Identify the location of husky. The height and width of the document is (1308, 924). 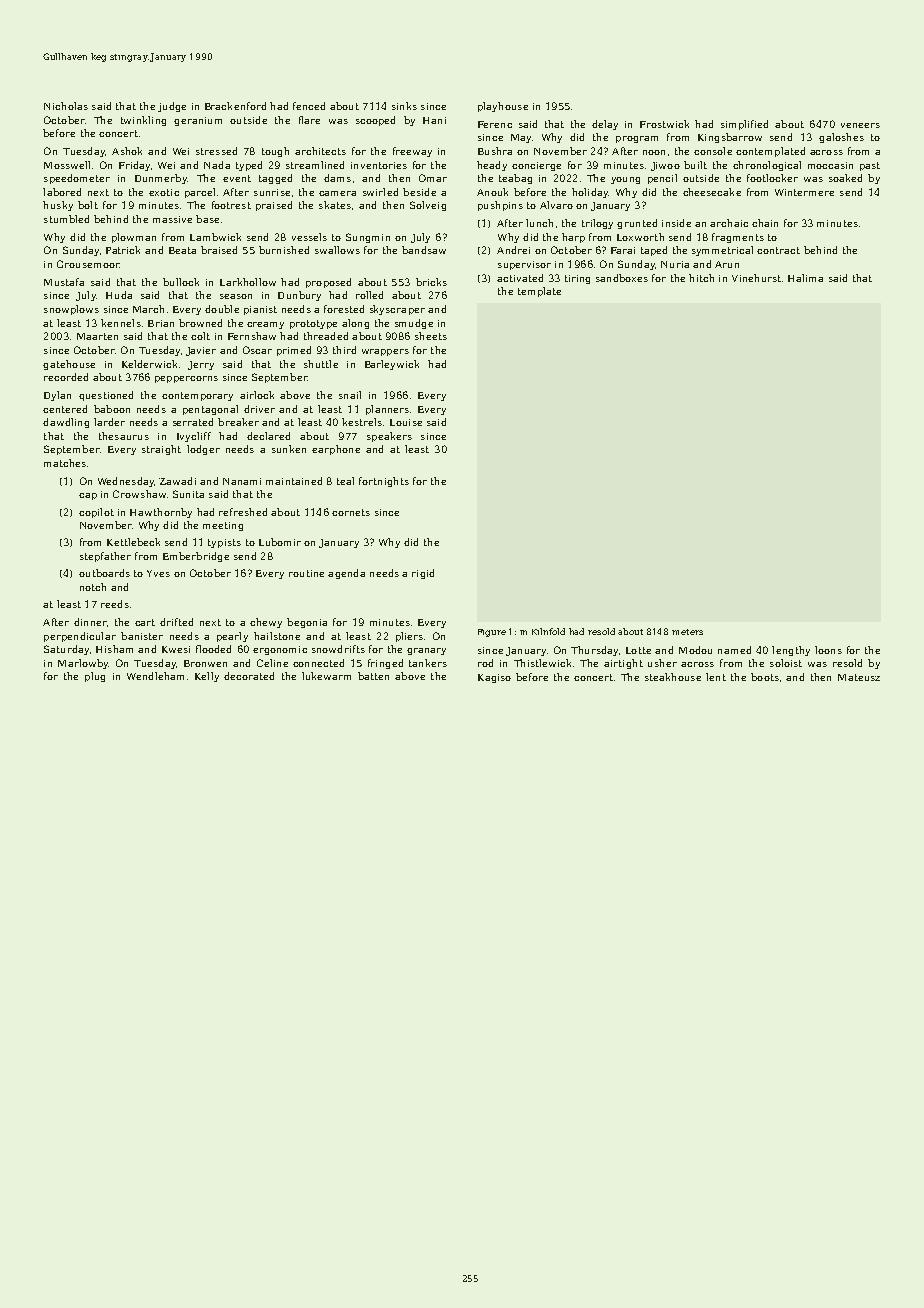
(58, 206).
